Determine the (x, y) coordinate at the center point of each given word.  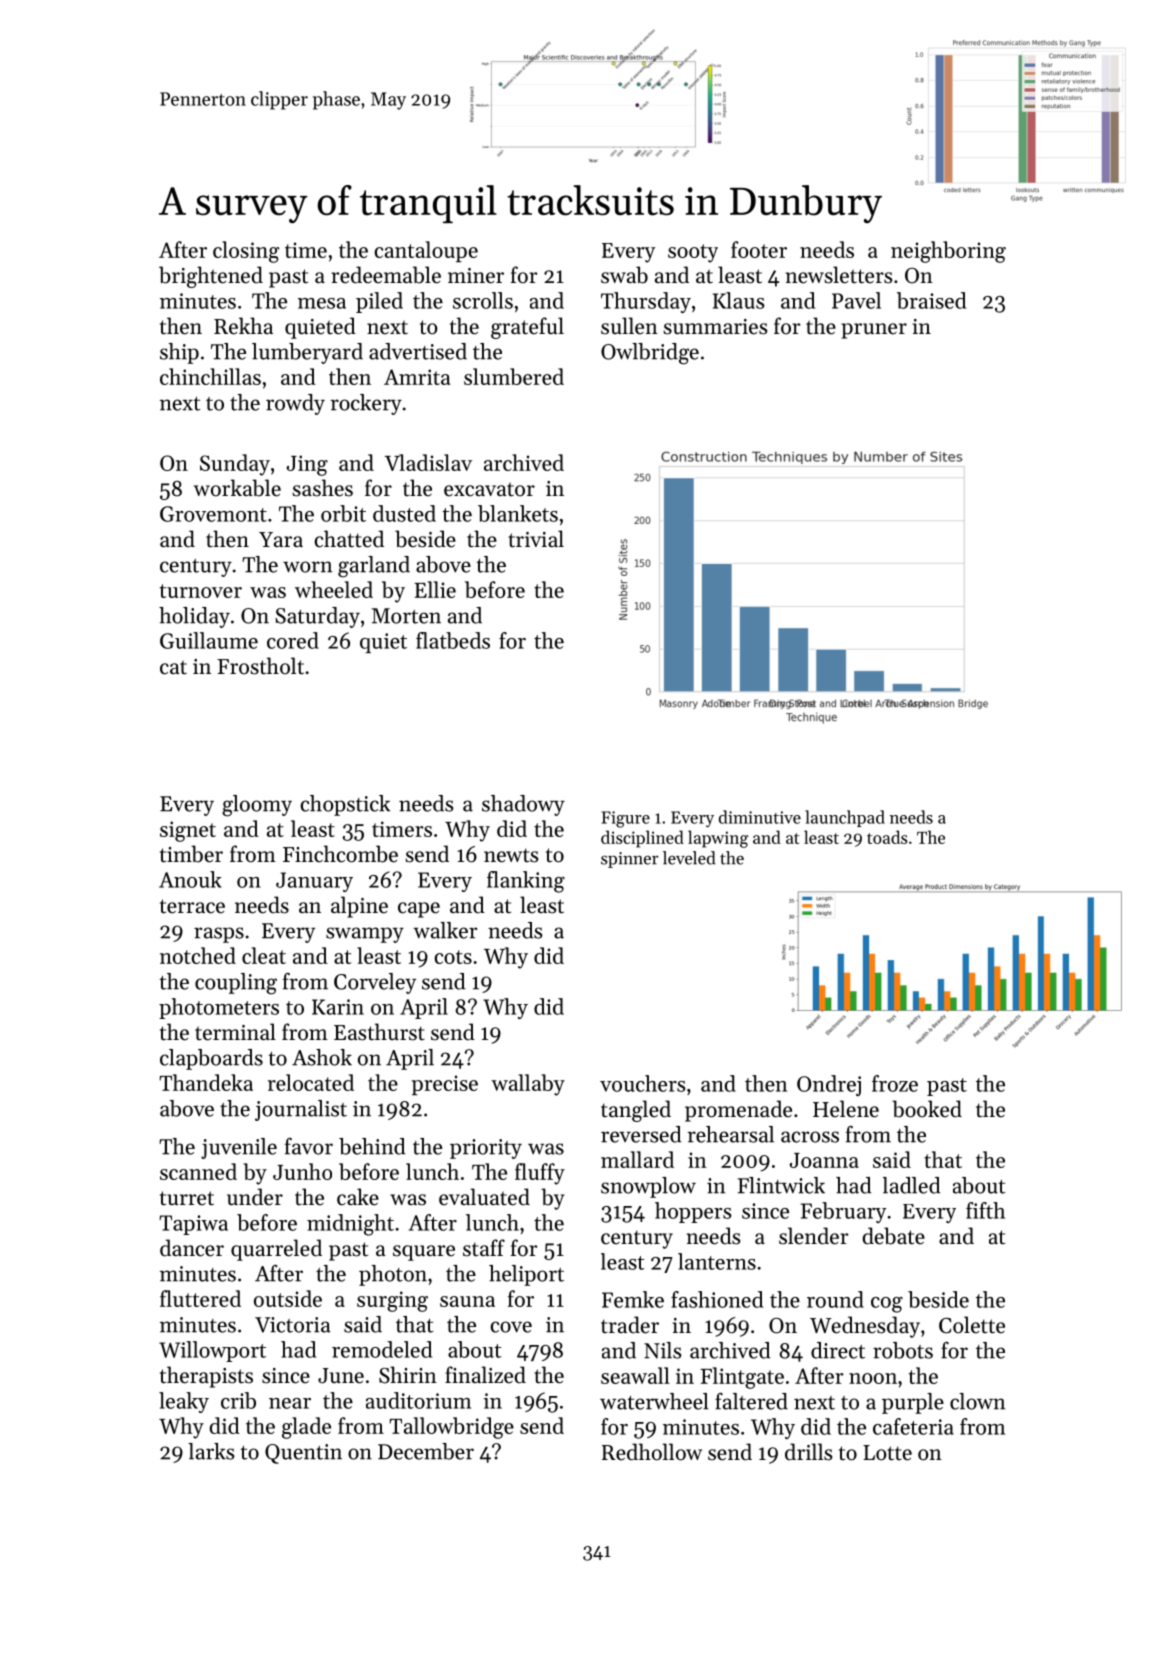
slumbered (514, 376)
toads (887, 837)
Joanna (824, 1160)
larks (211, 1451)
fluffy (540, 1174)
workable (237, 488)
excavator (489, 489)
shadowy (523, 805)
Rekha (243, 326)
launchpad (845, 818)
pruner (874, 331)
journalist (301, 1110)
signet (188, 831)
